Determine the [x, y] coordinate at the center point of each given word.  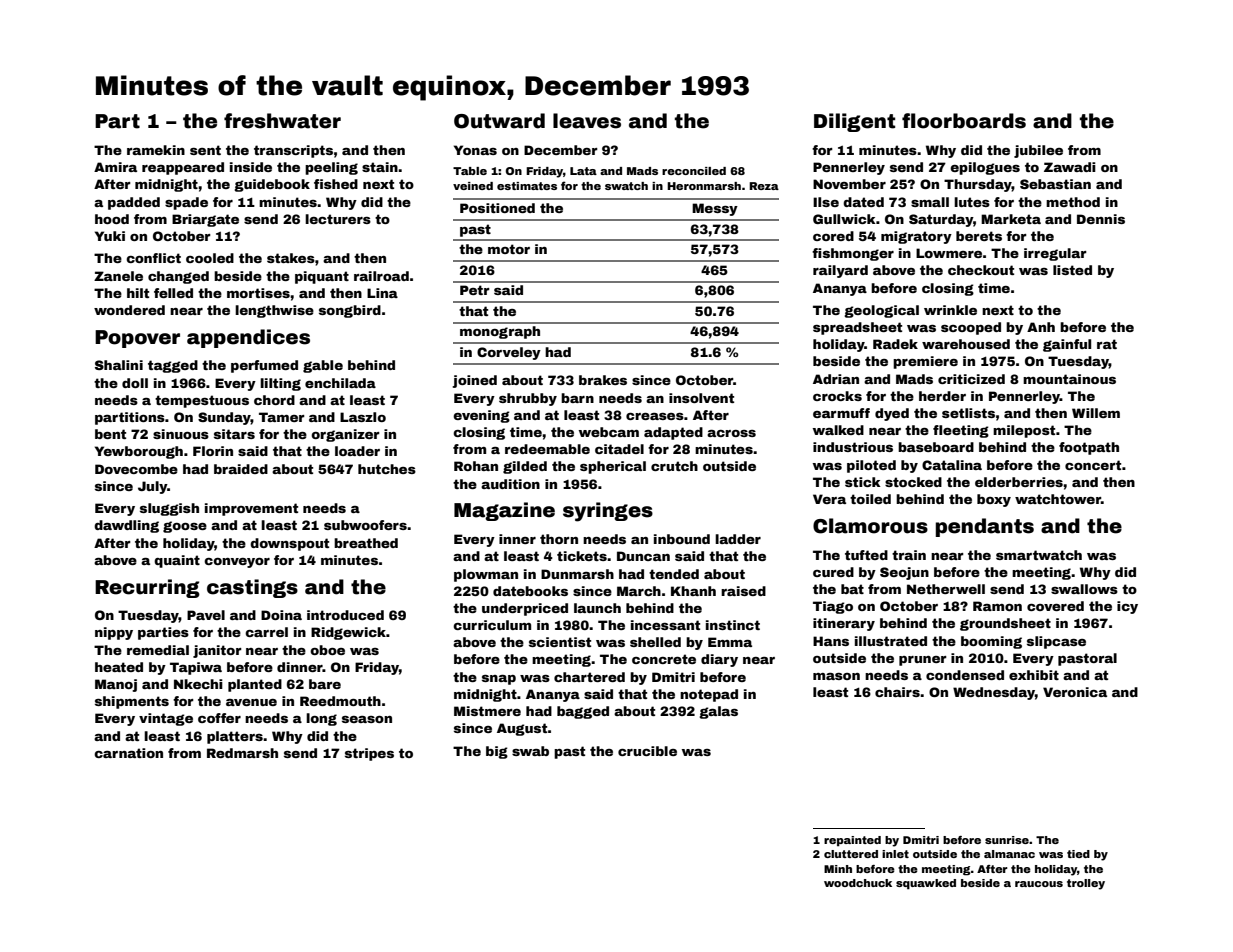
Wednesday [994, 693]
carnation [128, 753]
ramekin [156, 150]
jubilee [1038, 151]
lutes [972, 202]
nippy [114, 633]
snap [499, 680]
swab [530, 751]
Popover [137, 339]
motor [509, 249]
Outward [499, 121]
